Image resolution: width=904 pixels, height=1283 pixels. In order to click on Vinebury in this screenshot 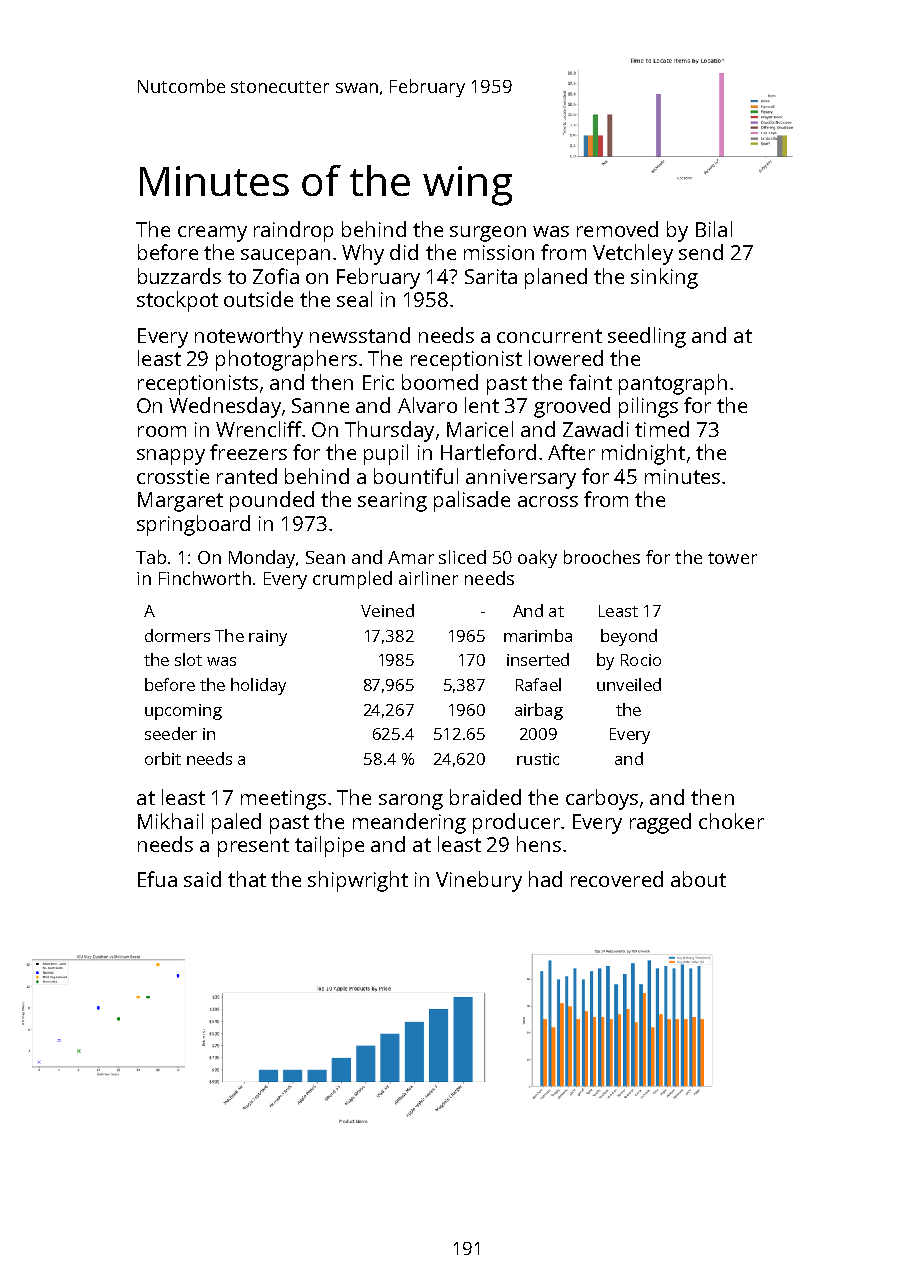, I will do `click(479, 881)`.
